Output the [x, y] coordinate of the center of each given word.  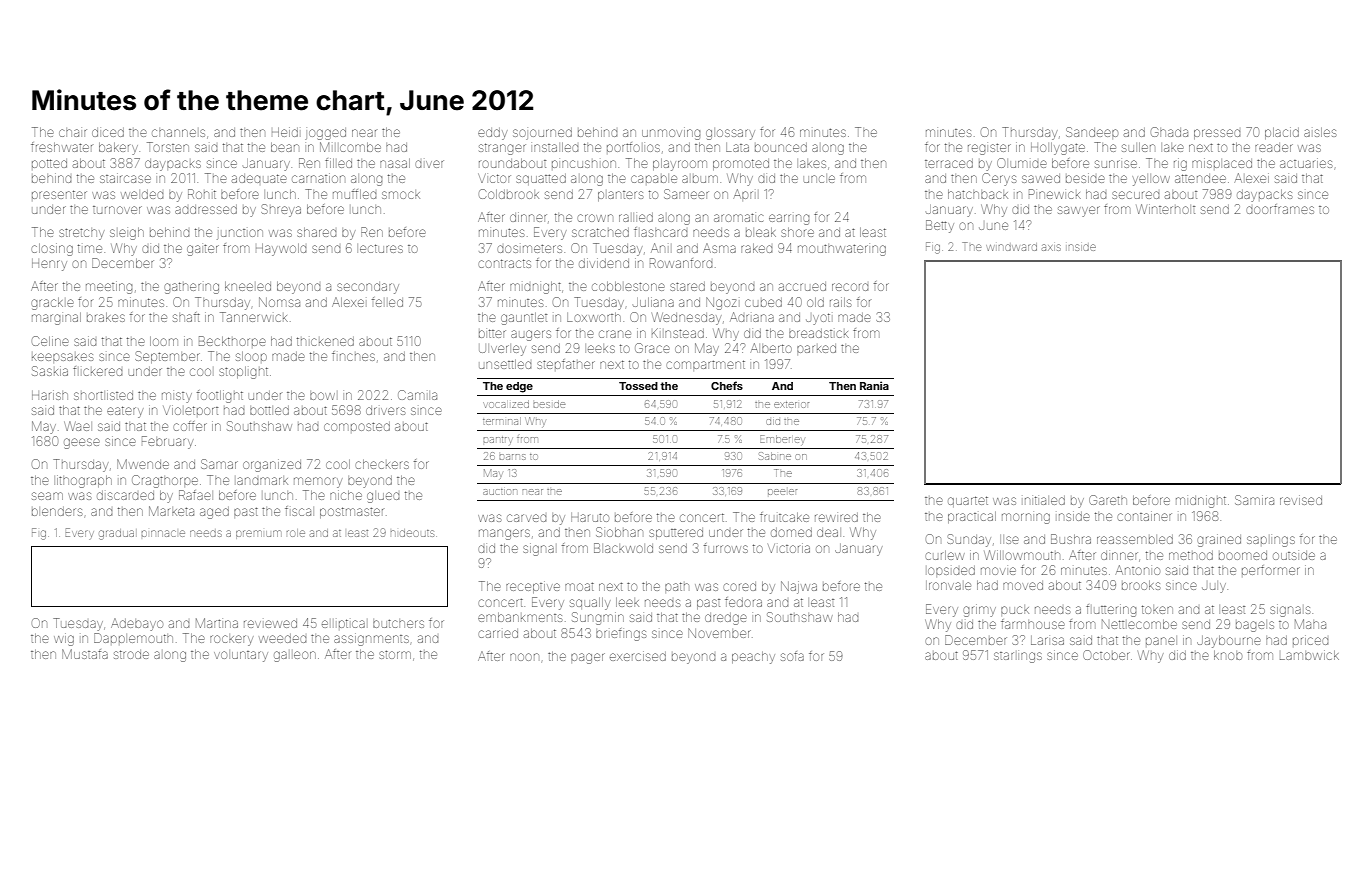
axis [1051, 247]
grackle [52, 304]
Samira [1254, 500]
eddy [492, 134]
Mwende [143, 464]
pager [588, 658]
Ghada [1169, 132]
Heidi [285, 132]
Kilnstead [678, 333]
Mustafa [85, 654]
